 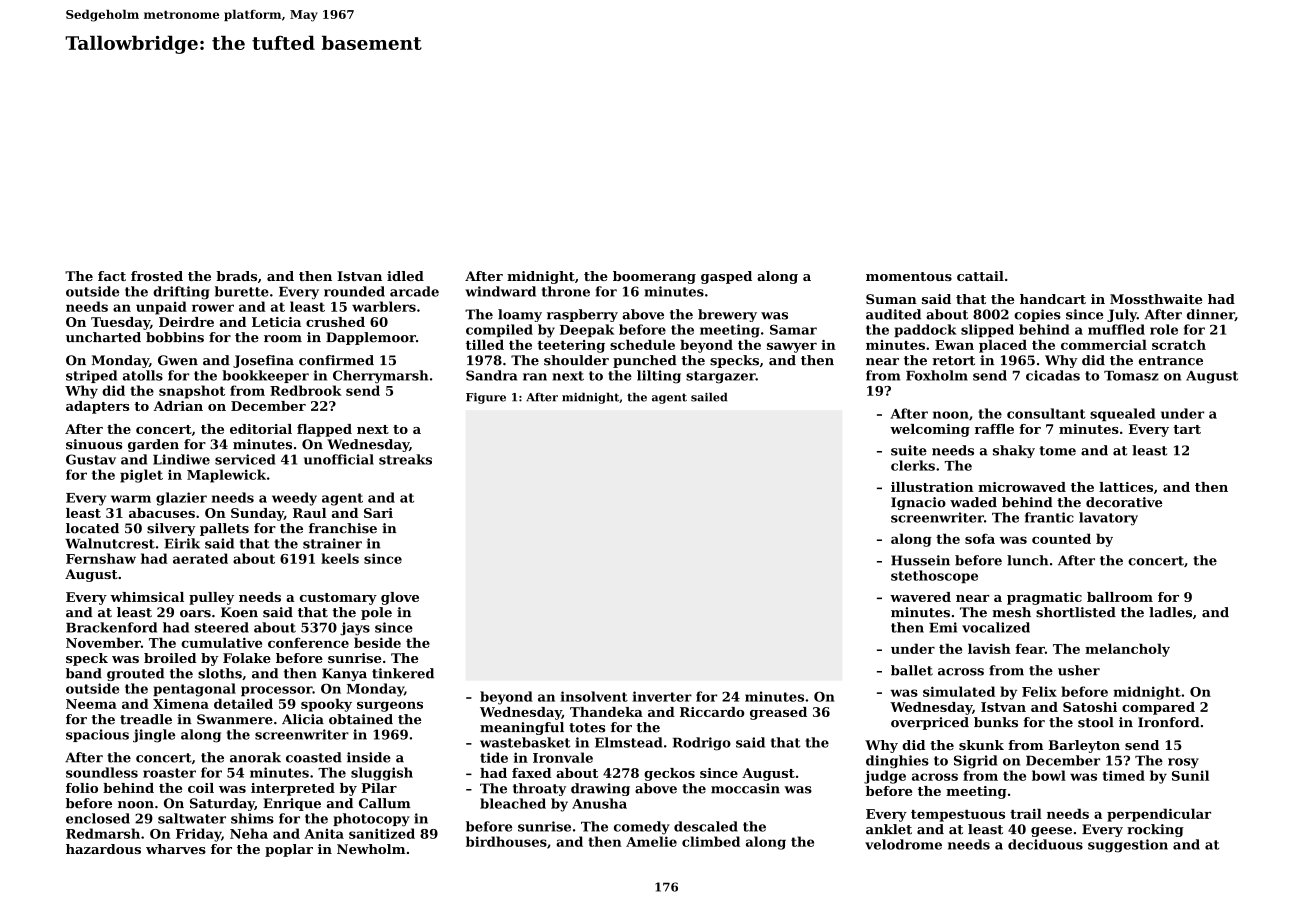 I want to click on Gwen, so click(x=178, y=360).
